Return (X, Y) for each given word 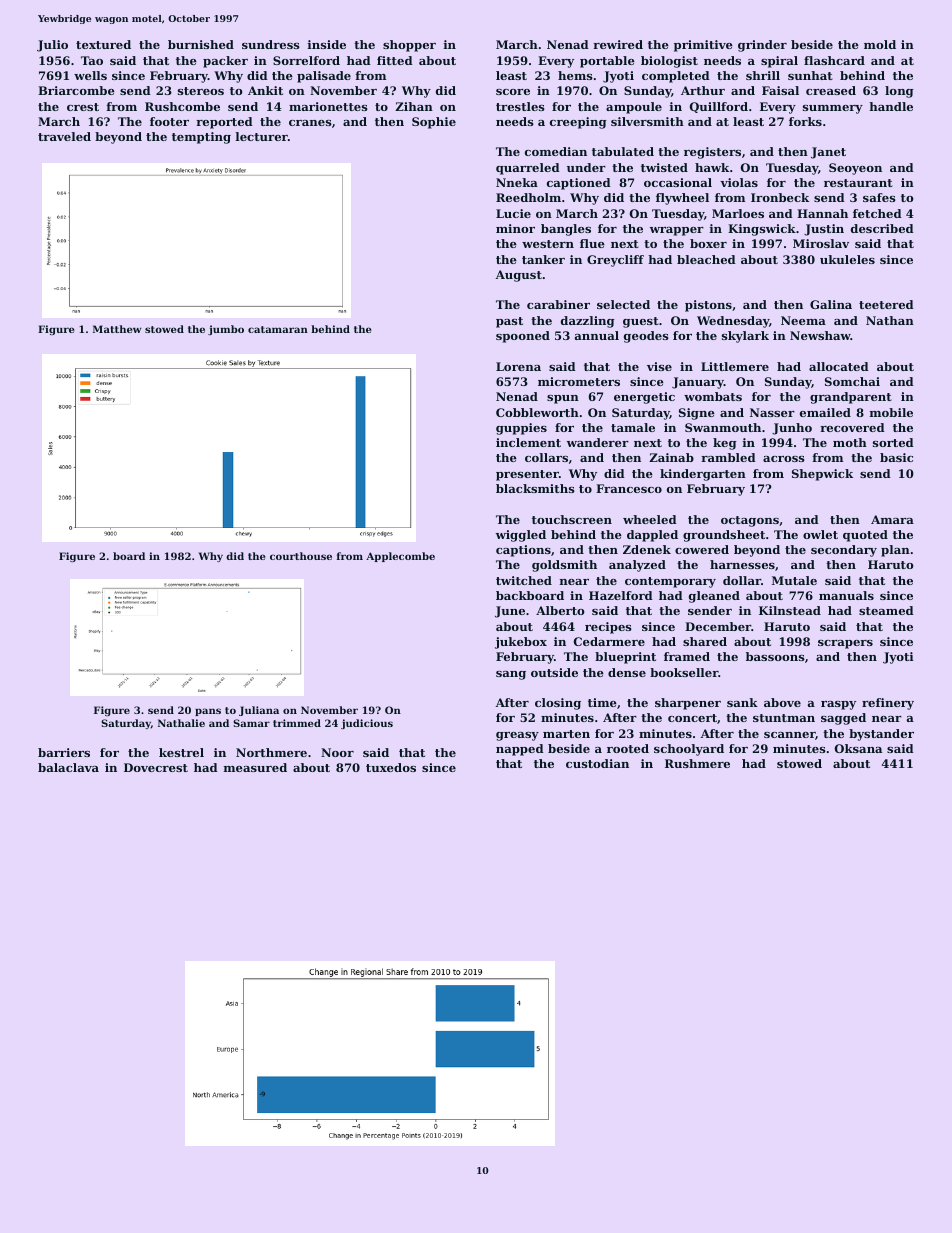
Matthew (117, 329)
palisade (324, 77)
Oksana (858, 748)
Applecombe (400, 557)
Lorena (518, 366)
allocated (839, 366)
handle (891, 106)
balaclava (68, 767)
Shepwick (822, 475)
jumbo (226, 330)
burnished (201, 44)
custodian (597, 763)
